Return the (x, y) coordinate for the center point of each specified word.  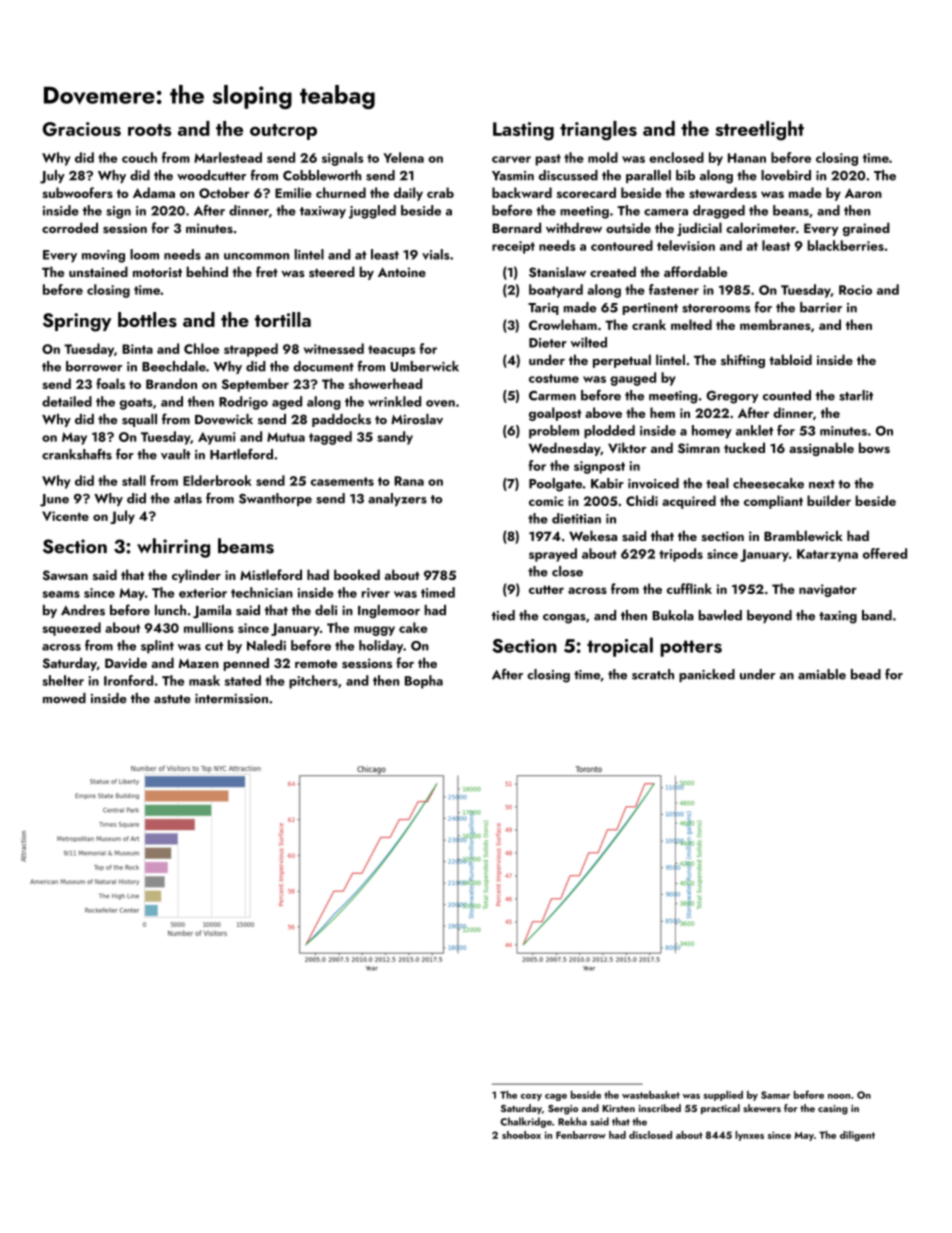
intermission (231, 698)
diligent (857, 1136)
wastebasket (651, 1095)
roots (149, 130)
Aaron (863, 193)
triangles (598, 131)
